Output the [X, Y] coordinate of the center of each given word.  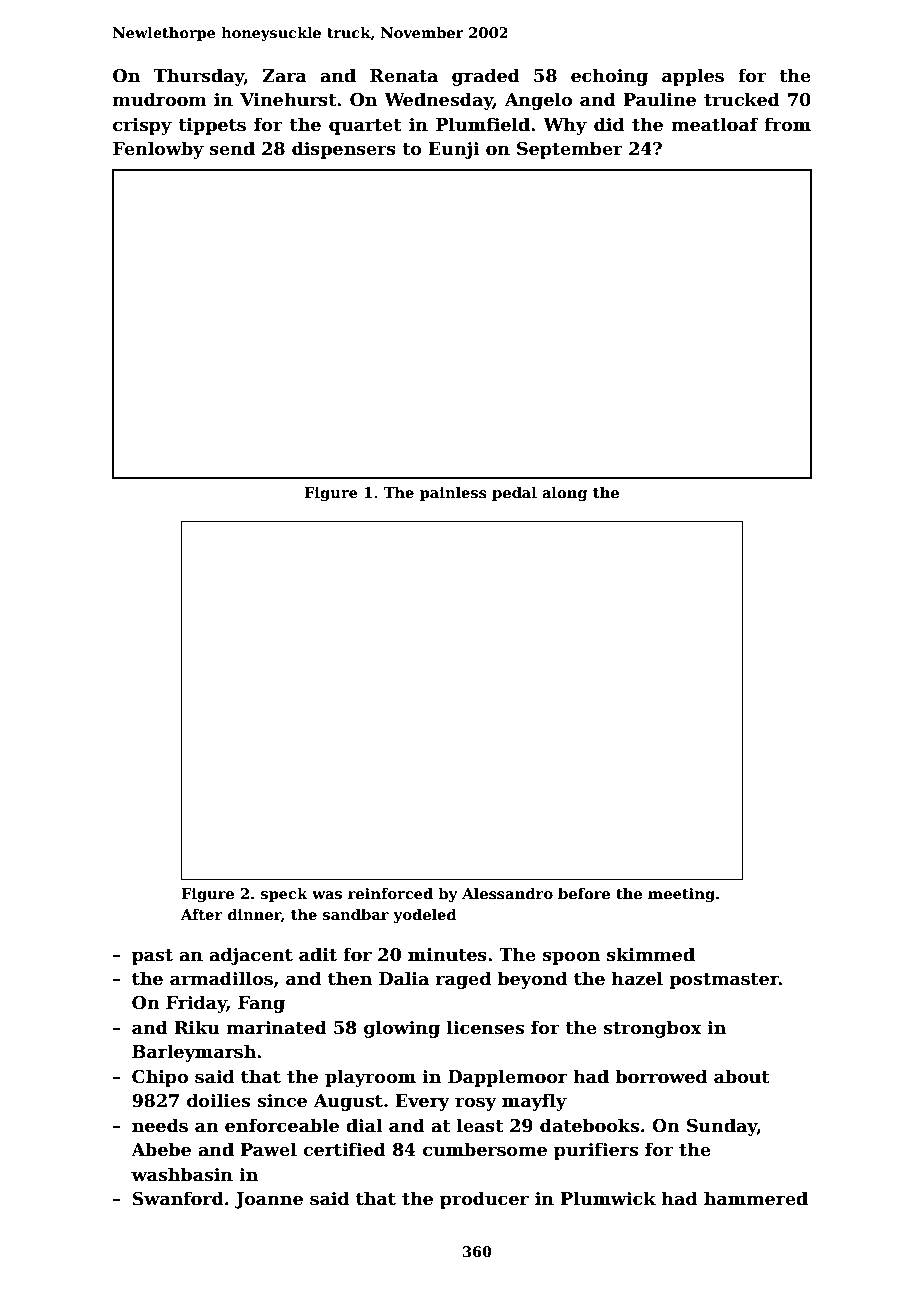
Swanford [178, 1198]
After [202, 914]
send [232, 148]
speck [284, 894]
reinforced [390, 893]
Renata [404, 76]
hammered [756, 1198]
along [564, 493]
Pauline [659, 99]
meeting [681, 895]
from [788, 124]
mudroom [160, 99]
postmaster [724, 981]
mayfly [534, 1102]
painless [453, 493]
